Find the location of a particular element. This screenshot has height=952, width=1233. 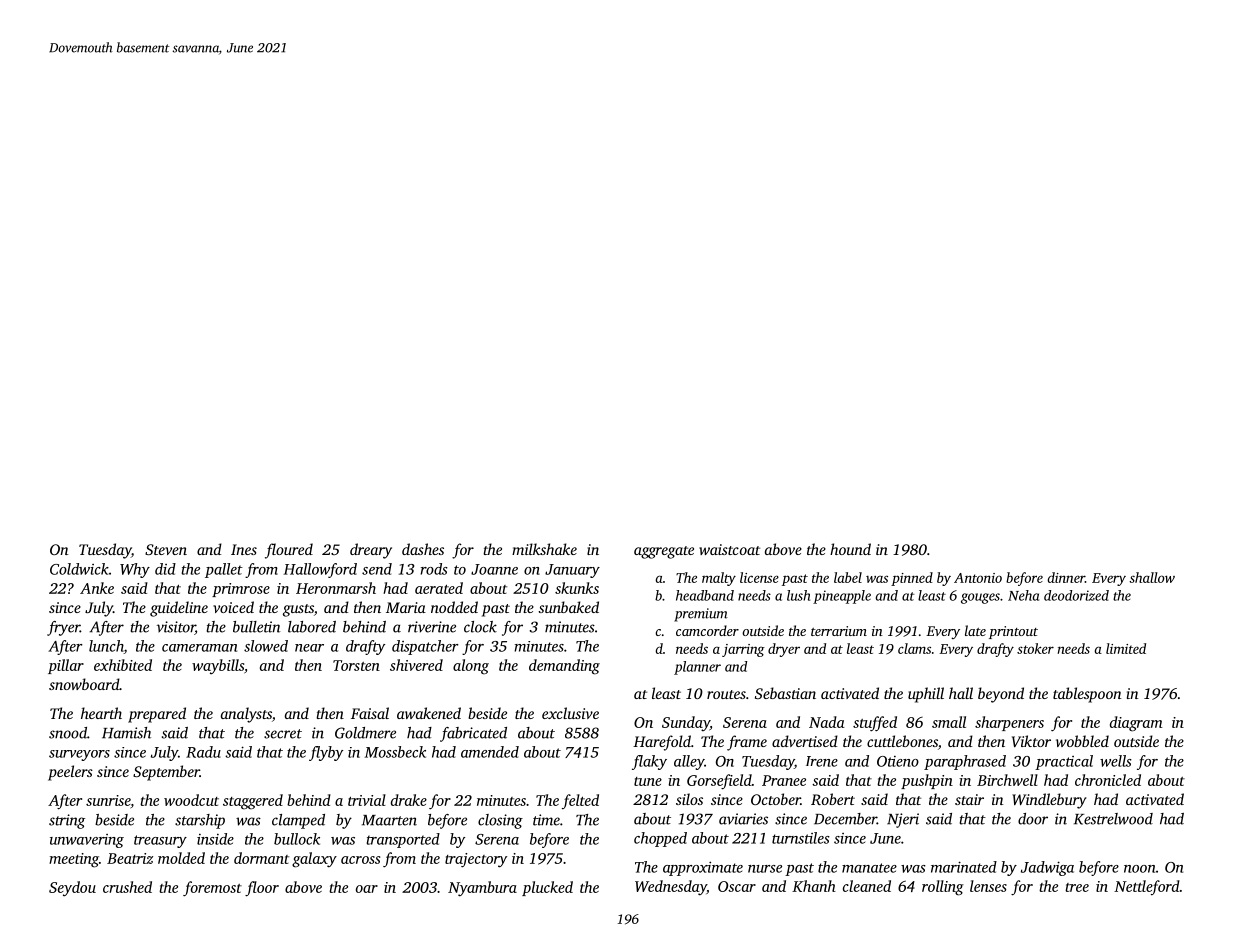

Hamish is located at coordinates (126, 733).
